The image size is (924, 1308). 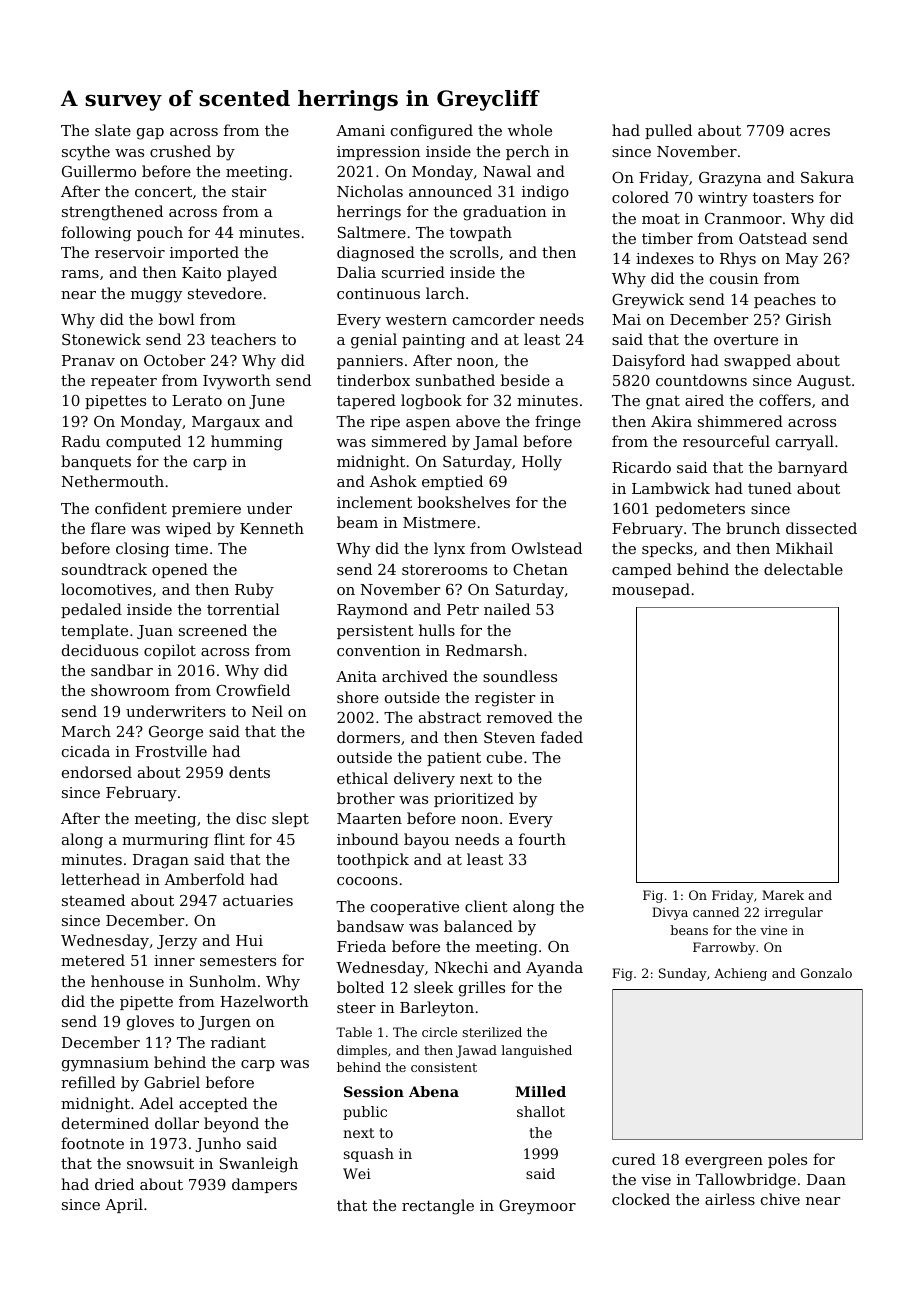 What do you see at coordinates (753, 528) in the screenshot?
I see `brunch` at bounding box center [753, 528].
